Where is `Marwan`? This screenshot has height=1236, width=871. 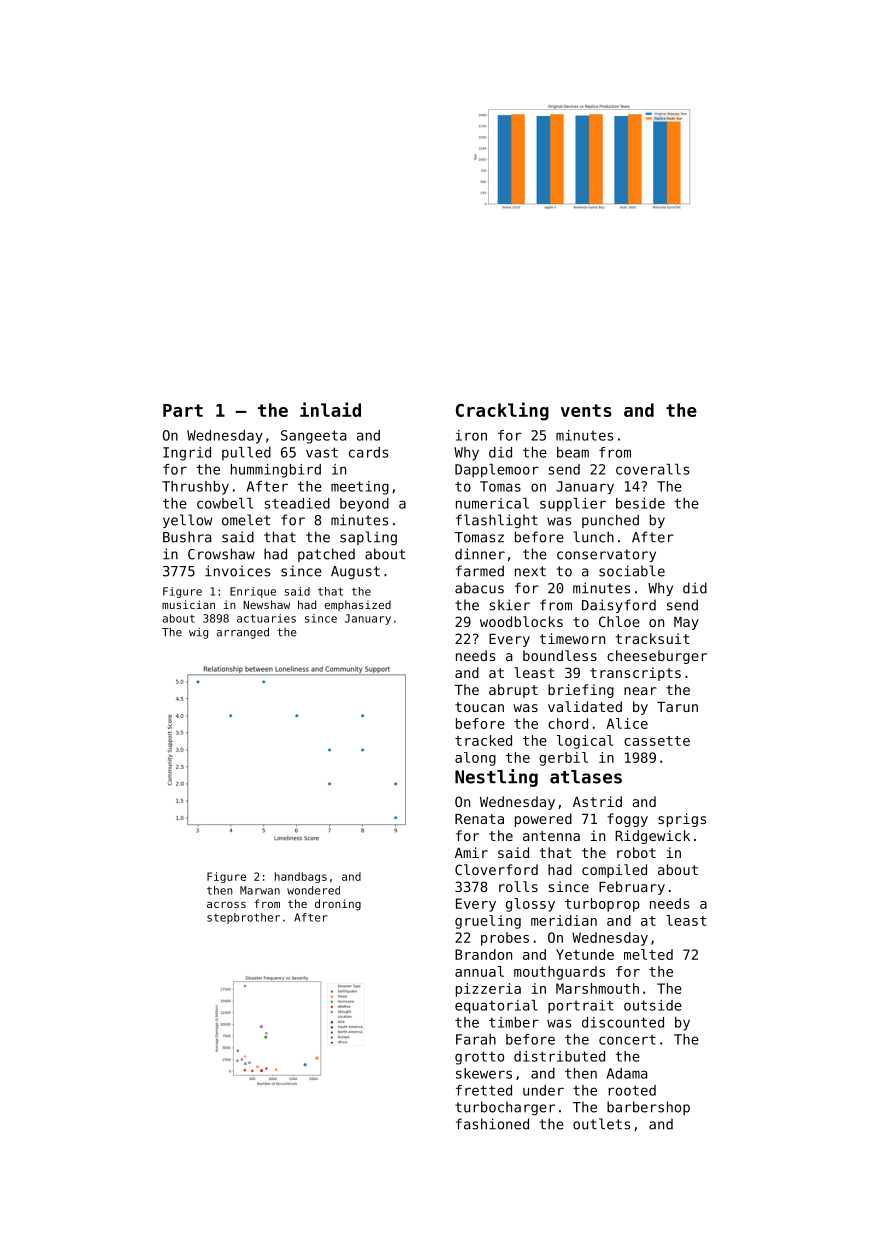
Marwan is located at coordinates (260, 890).
